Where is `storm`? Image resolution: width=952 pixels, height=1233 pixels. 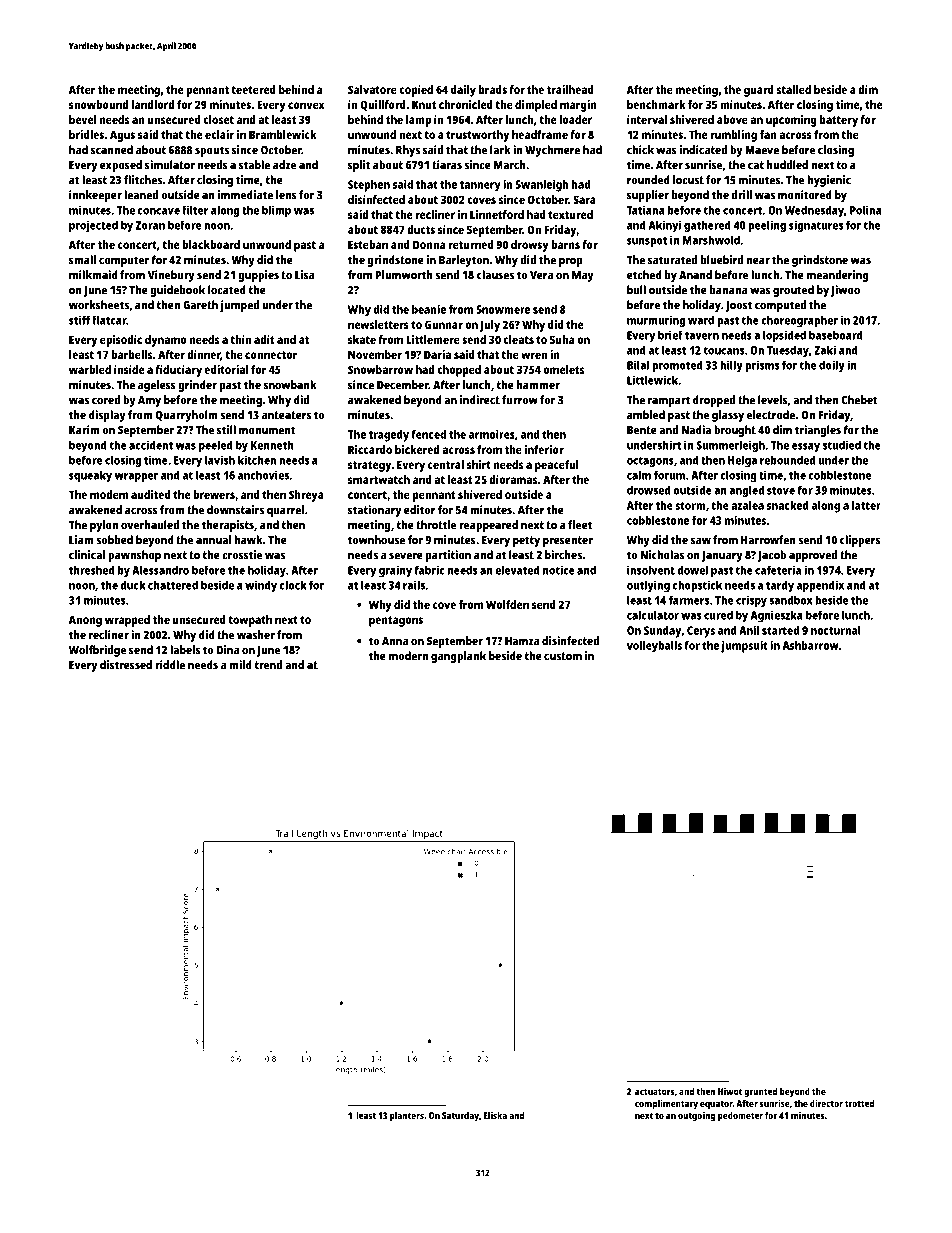
storm is located at coordinates (690, 506).
